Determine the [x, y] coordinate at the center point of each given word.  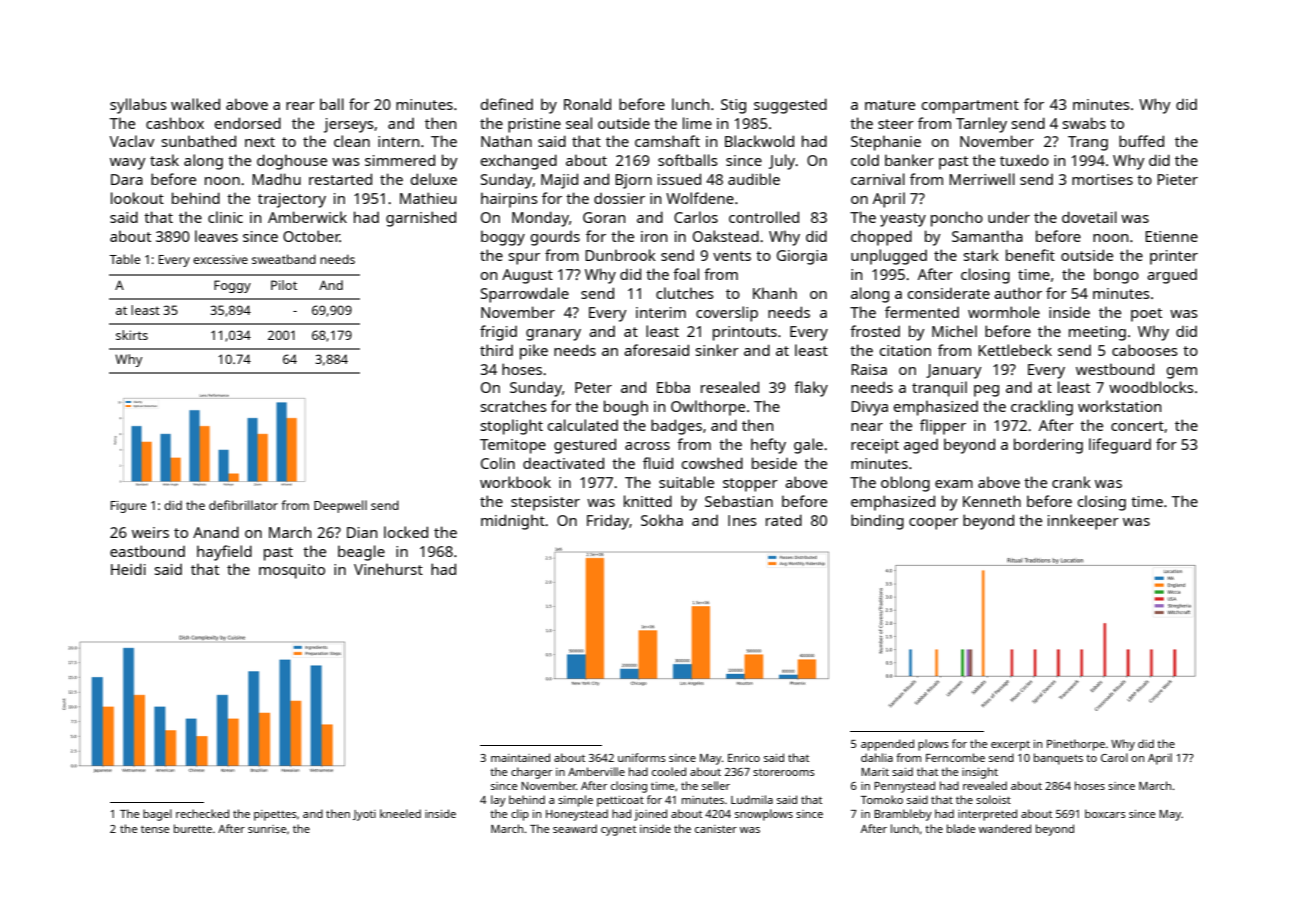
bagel [157, 815]
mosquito [292, 571]
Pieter [1177, 179]
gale [808, 446]
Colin [498, 463]
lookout [137, 198]
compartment [970, 107]
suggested [790, 106]
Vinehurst [388, 569]
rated [784, 520]
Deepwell [340, 506]
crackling [1042, 408]
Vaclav [132, 141]
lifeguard [1120, 446]
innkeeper [1083, 522]
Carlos [696, 217]
